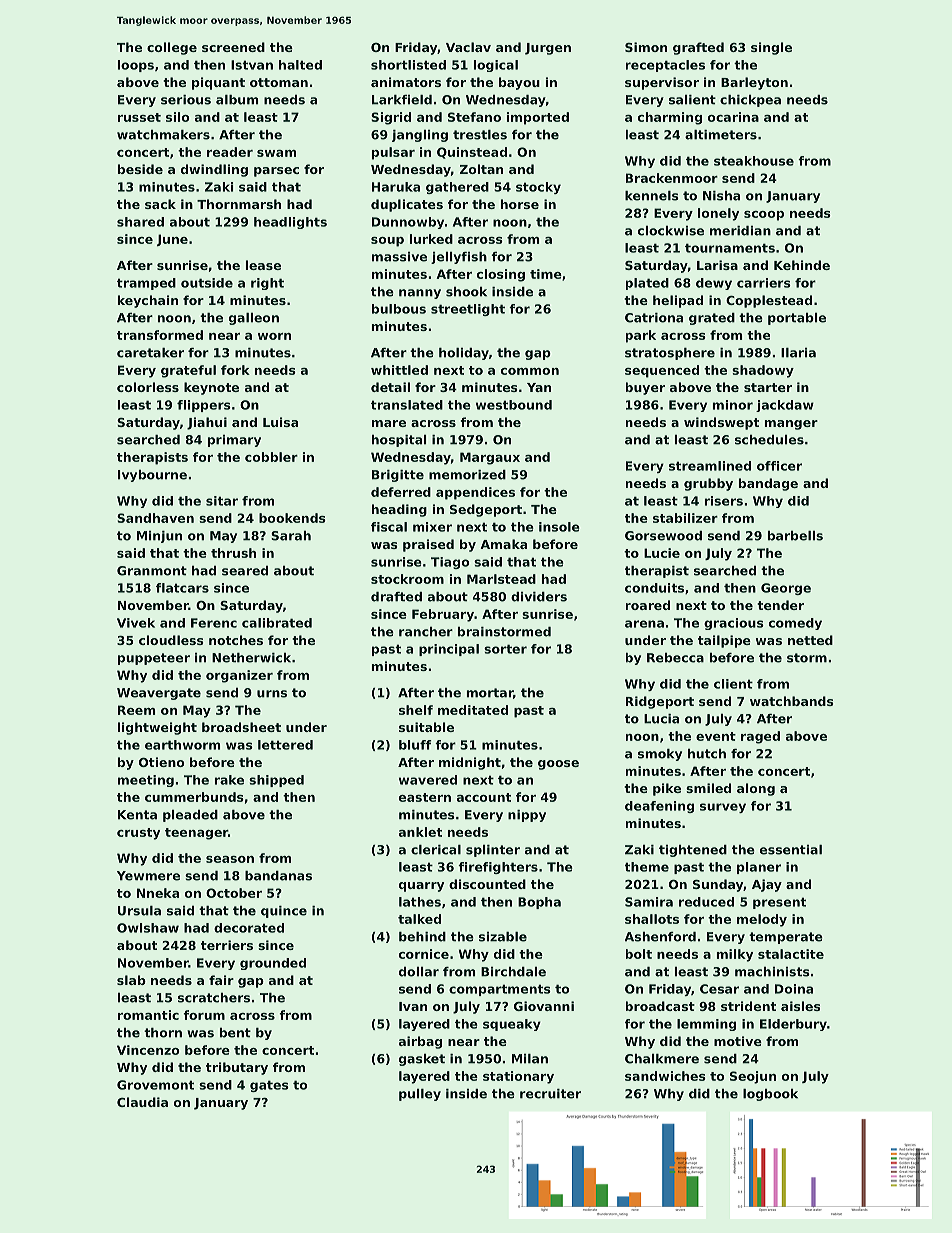 This document has width=952, height=1233. What do you see at coordinates (527, 816) in the document?
I see `nippy` at bounding box center [527, 816].
